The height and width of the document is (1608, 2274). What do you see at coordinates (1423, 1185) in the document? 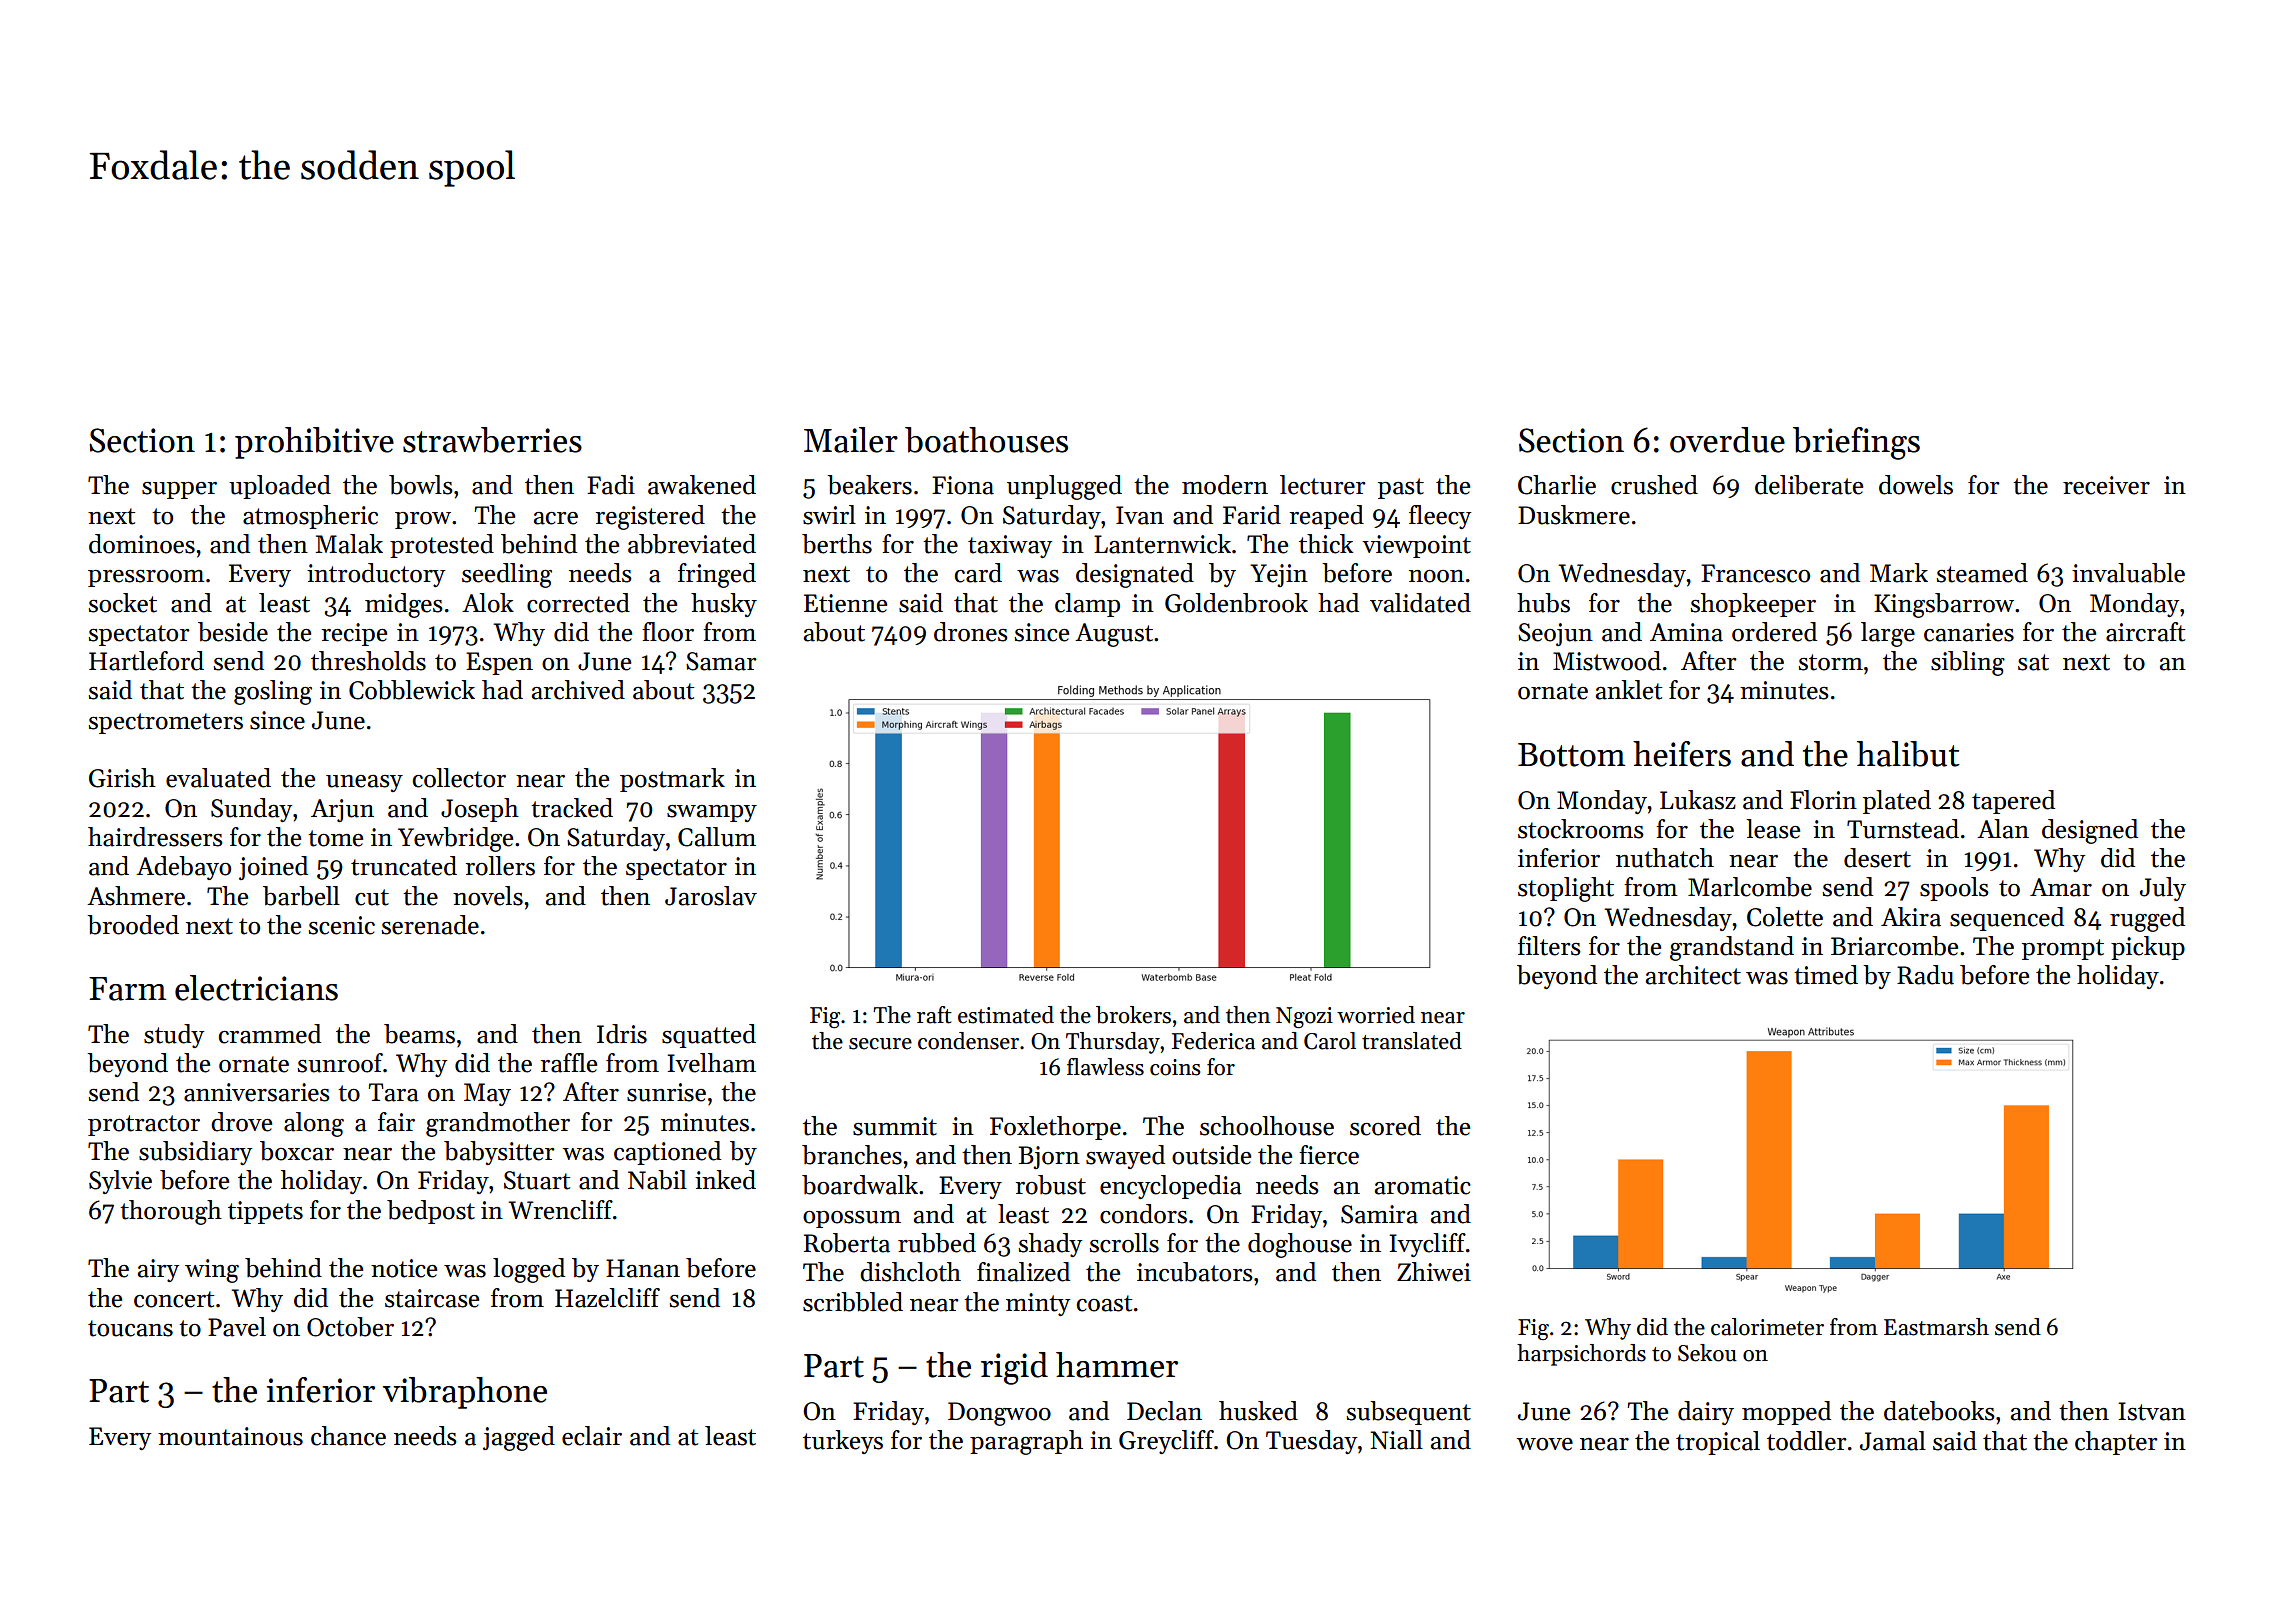
I see `aromatic` at bounding box center [1423, 1185].
